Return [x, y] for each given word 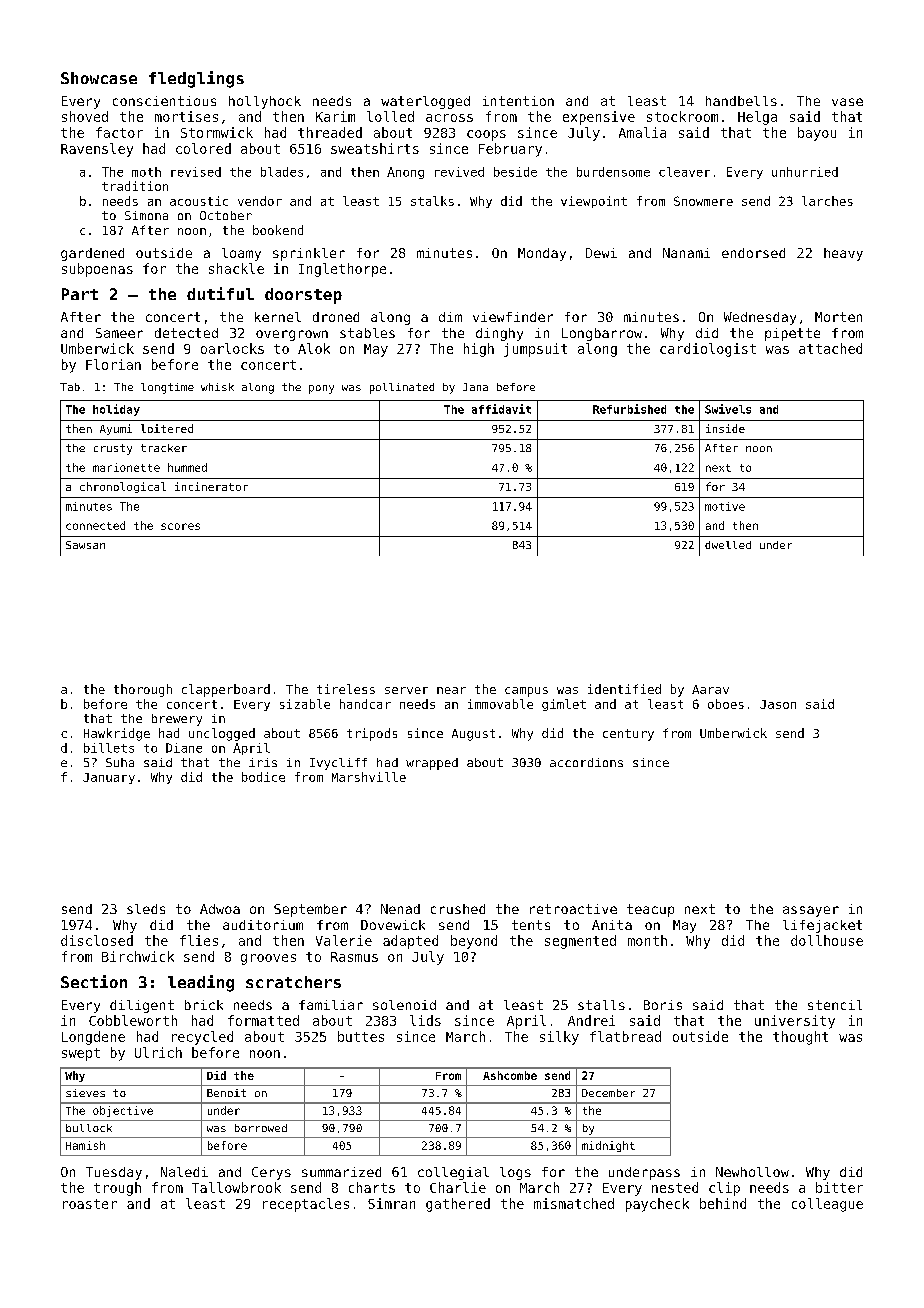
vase [847, 102]
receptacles [306, 1205]
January [109, 778]
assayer [811, 911]
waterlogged [425, 102]
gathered [458, 1205]
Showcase [99, 78]
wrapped [432, 764]
